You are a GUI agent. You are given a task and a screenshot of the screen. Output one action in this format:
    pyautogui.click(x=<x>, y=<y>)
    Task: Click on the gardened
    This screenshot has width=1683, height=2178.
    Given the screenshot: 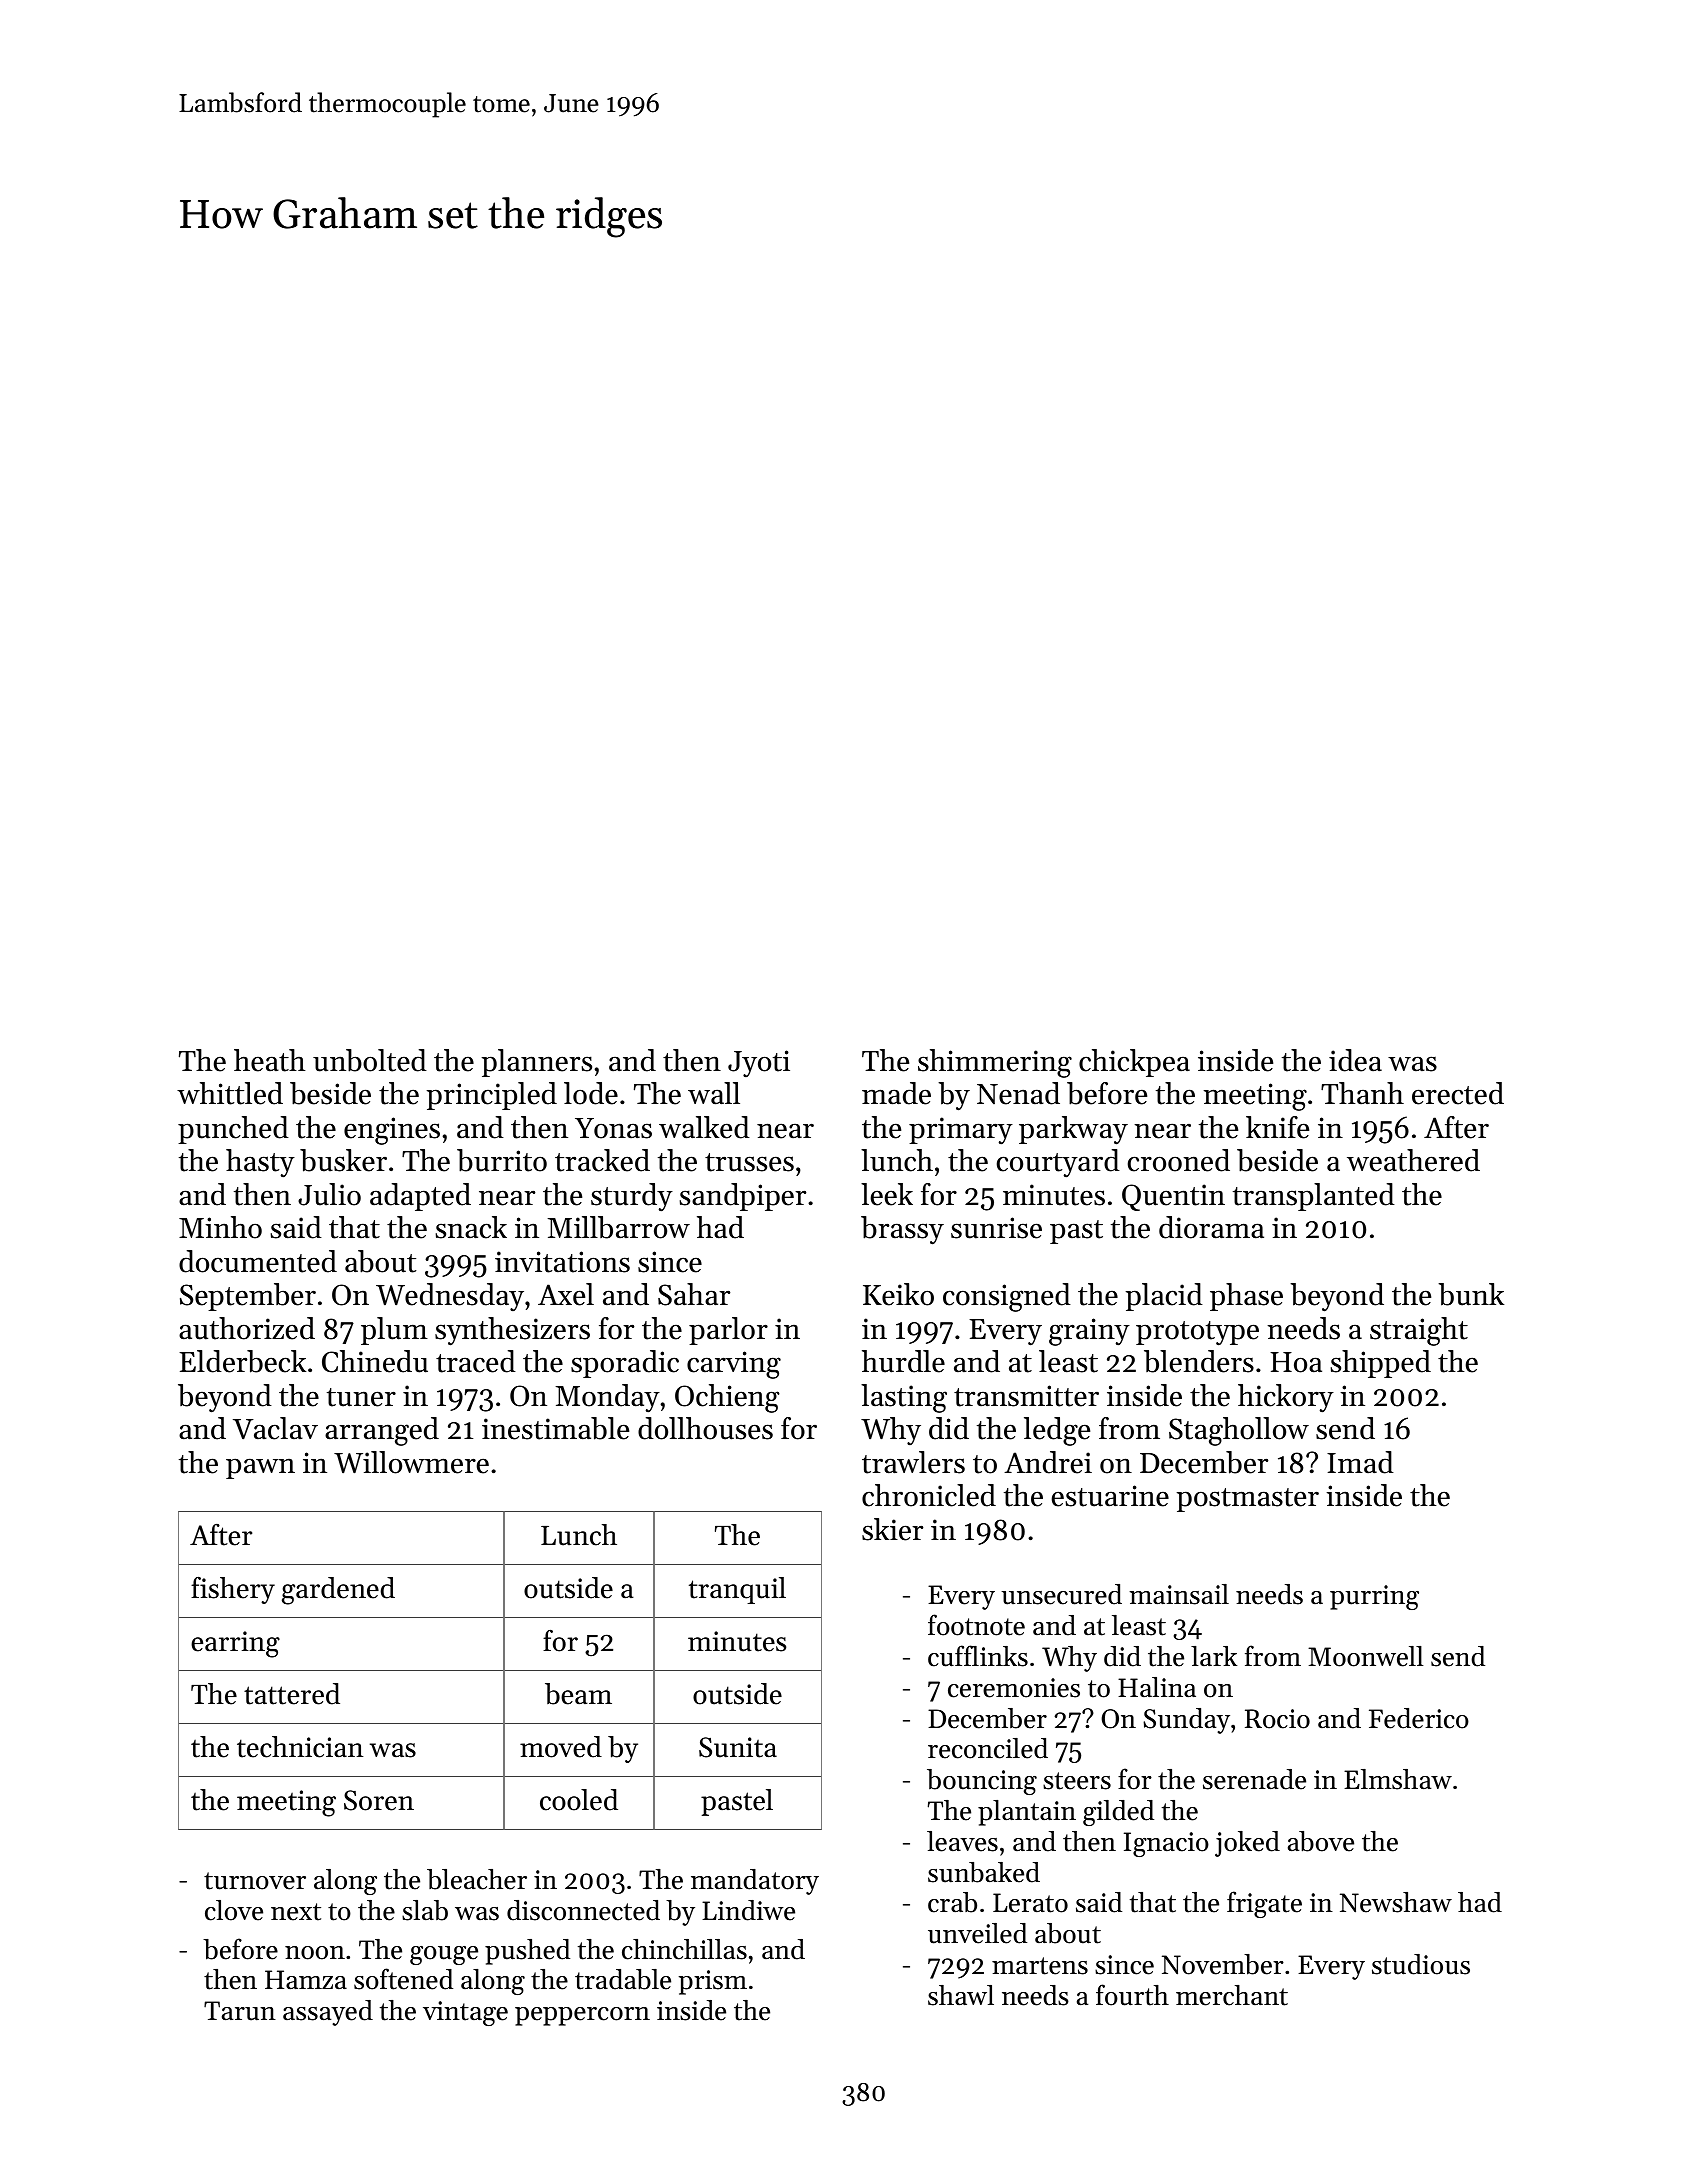 What is the action you would take?
    pyautogui.click(x=338, y=1591)
